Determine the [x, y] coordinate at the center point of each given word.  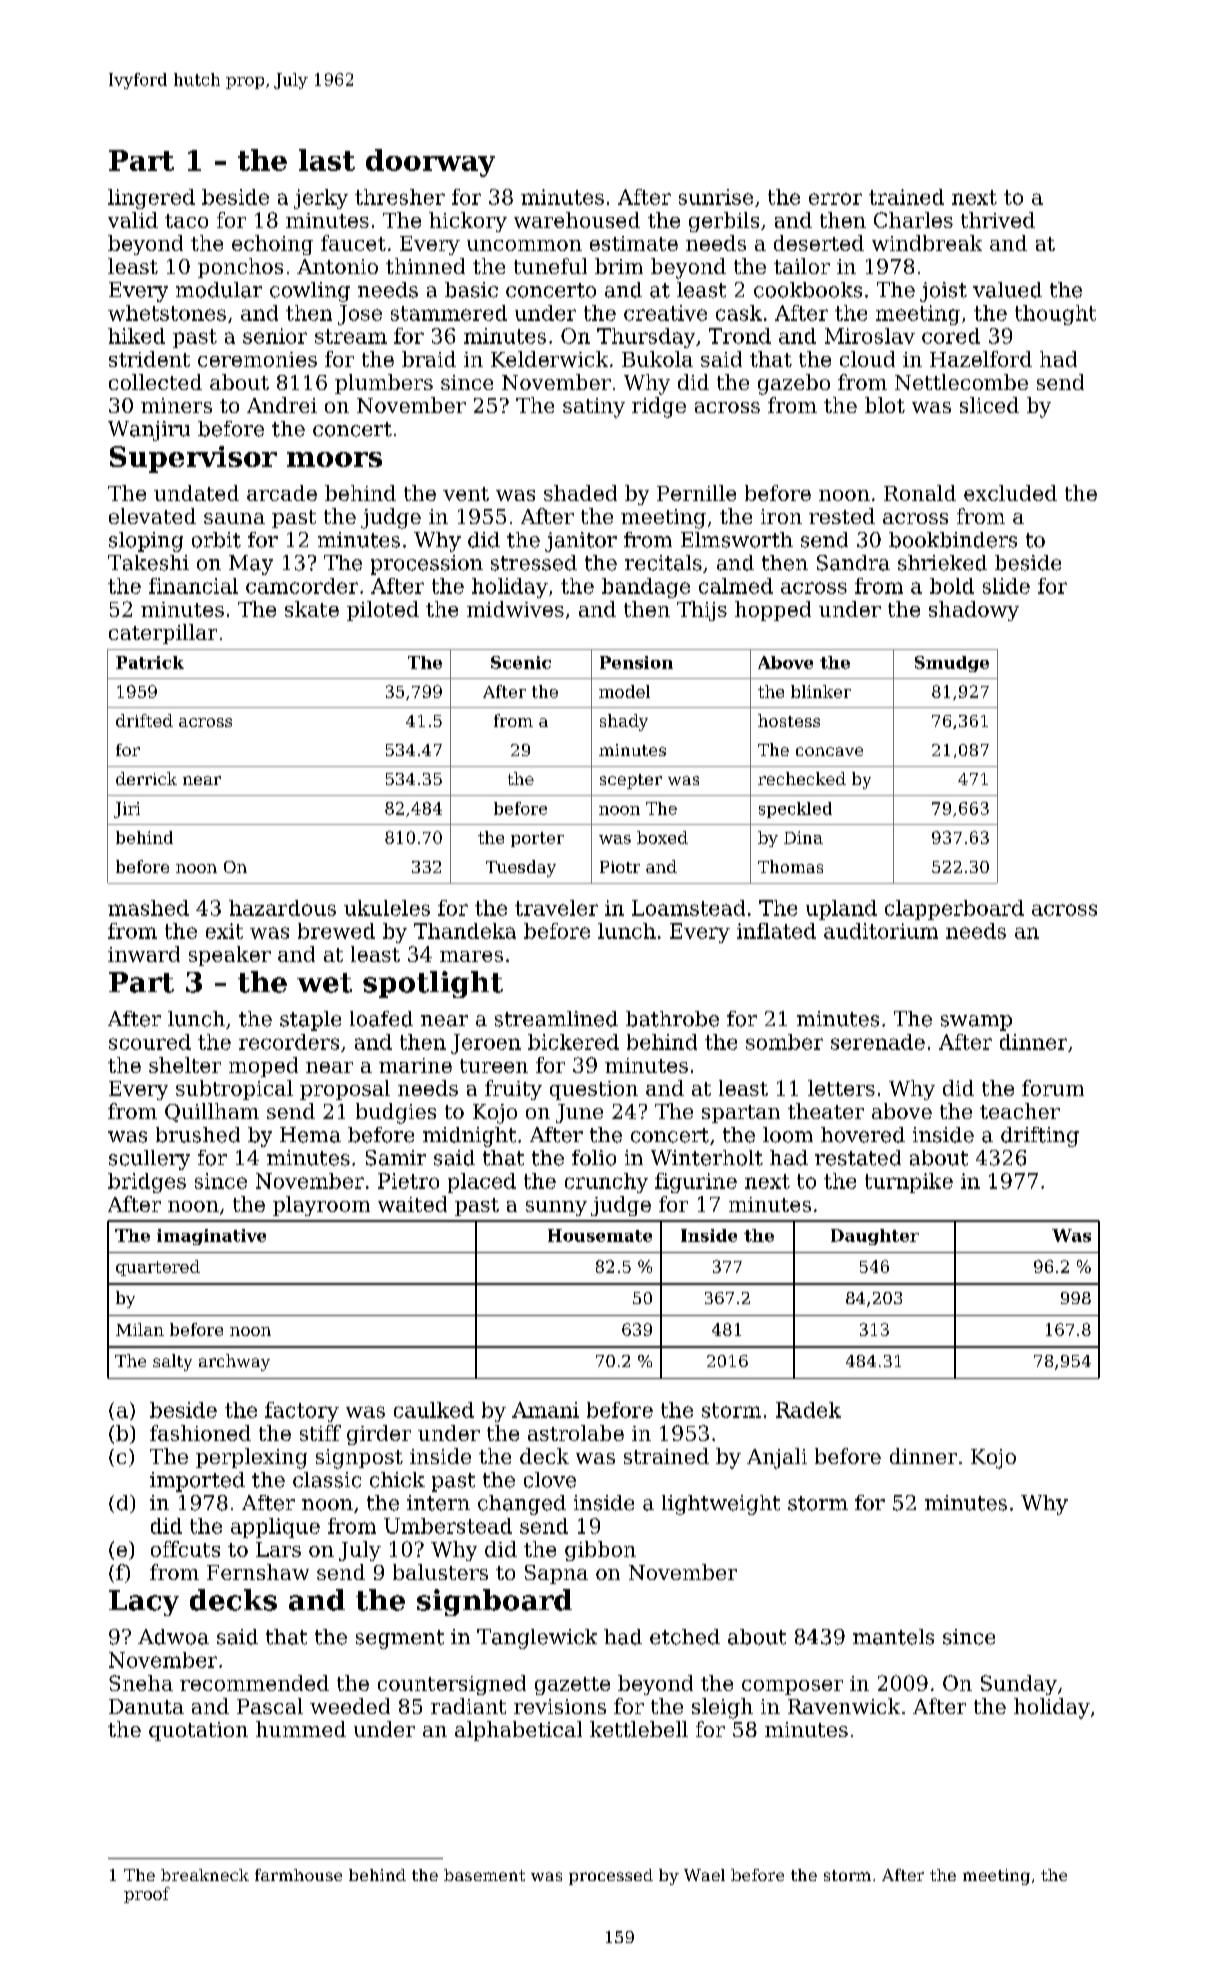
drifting [1040, 1137]
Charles [913, 220]
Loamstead [688, 908]
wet [324, 983]
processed [611, 1877]
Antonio [337, 266]
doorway [430, 163]
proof [147, 1895]
